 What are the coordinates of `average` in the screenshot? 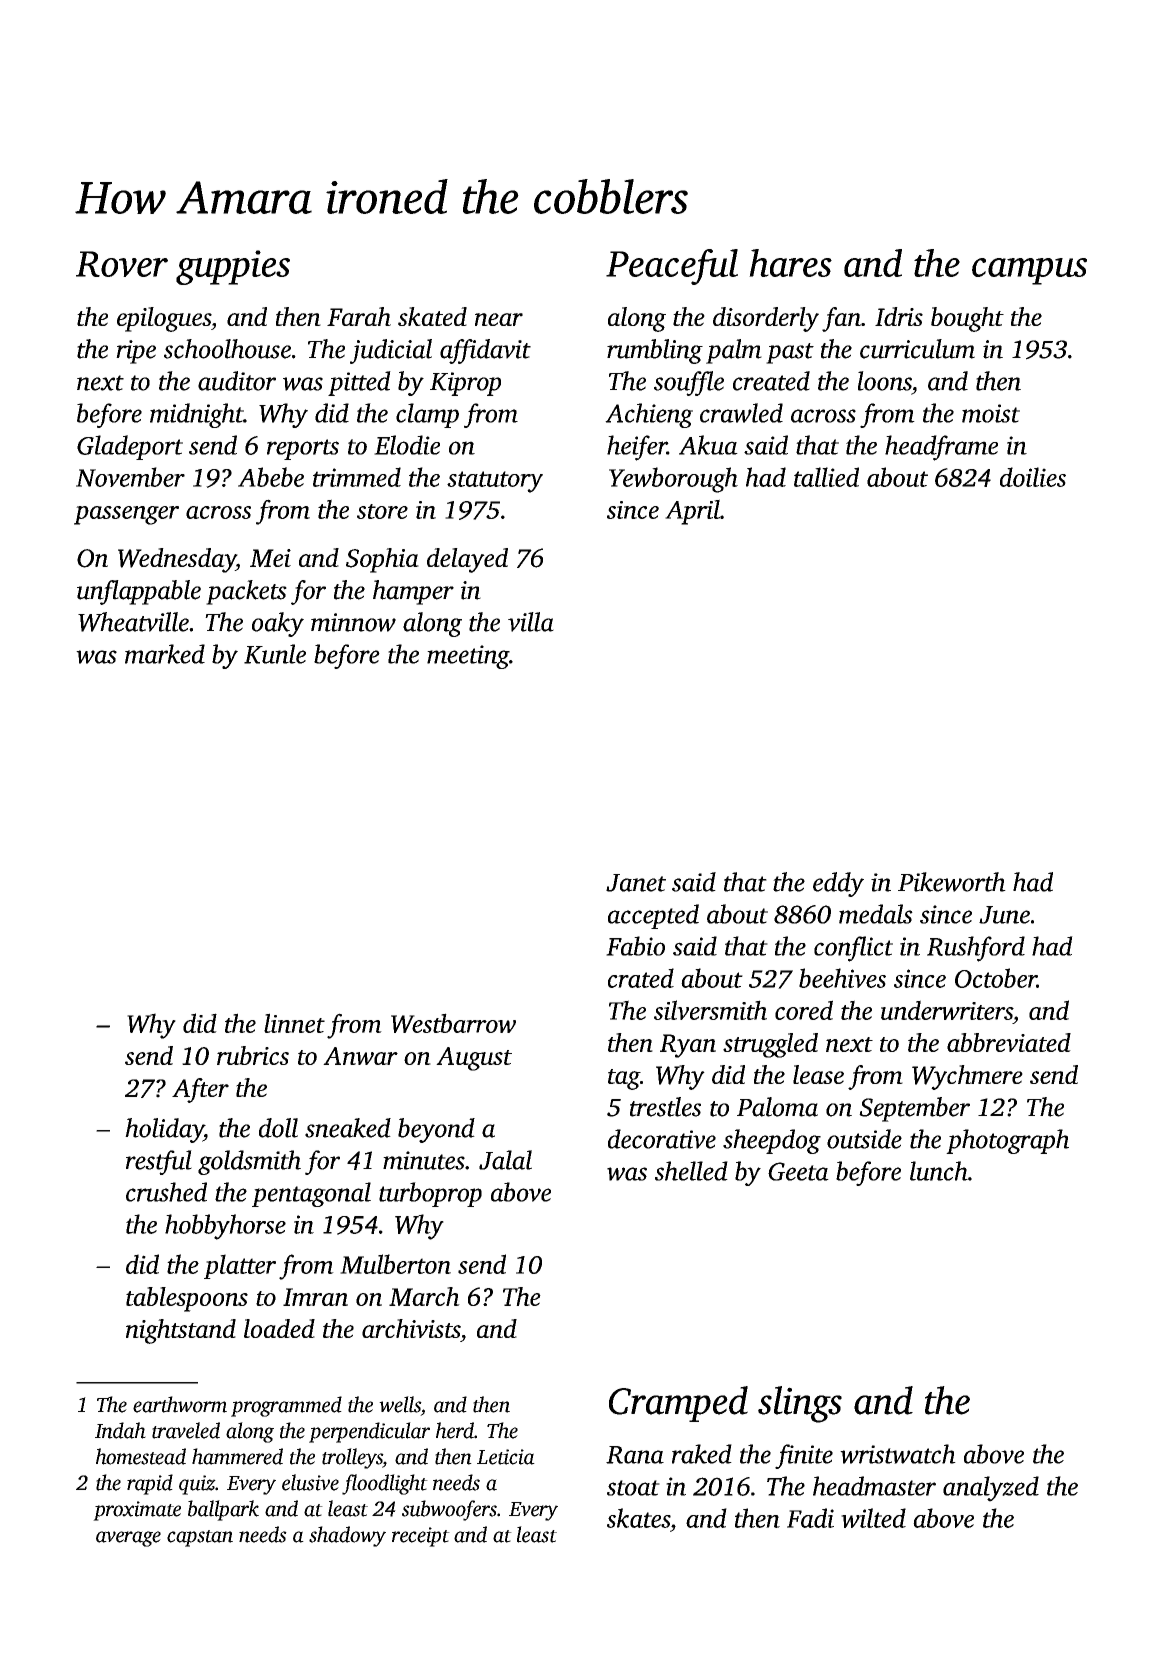 It's located at (128, 1539).
